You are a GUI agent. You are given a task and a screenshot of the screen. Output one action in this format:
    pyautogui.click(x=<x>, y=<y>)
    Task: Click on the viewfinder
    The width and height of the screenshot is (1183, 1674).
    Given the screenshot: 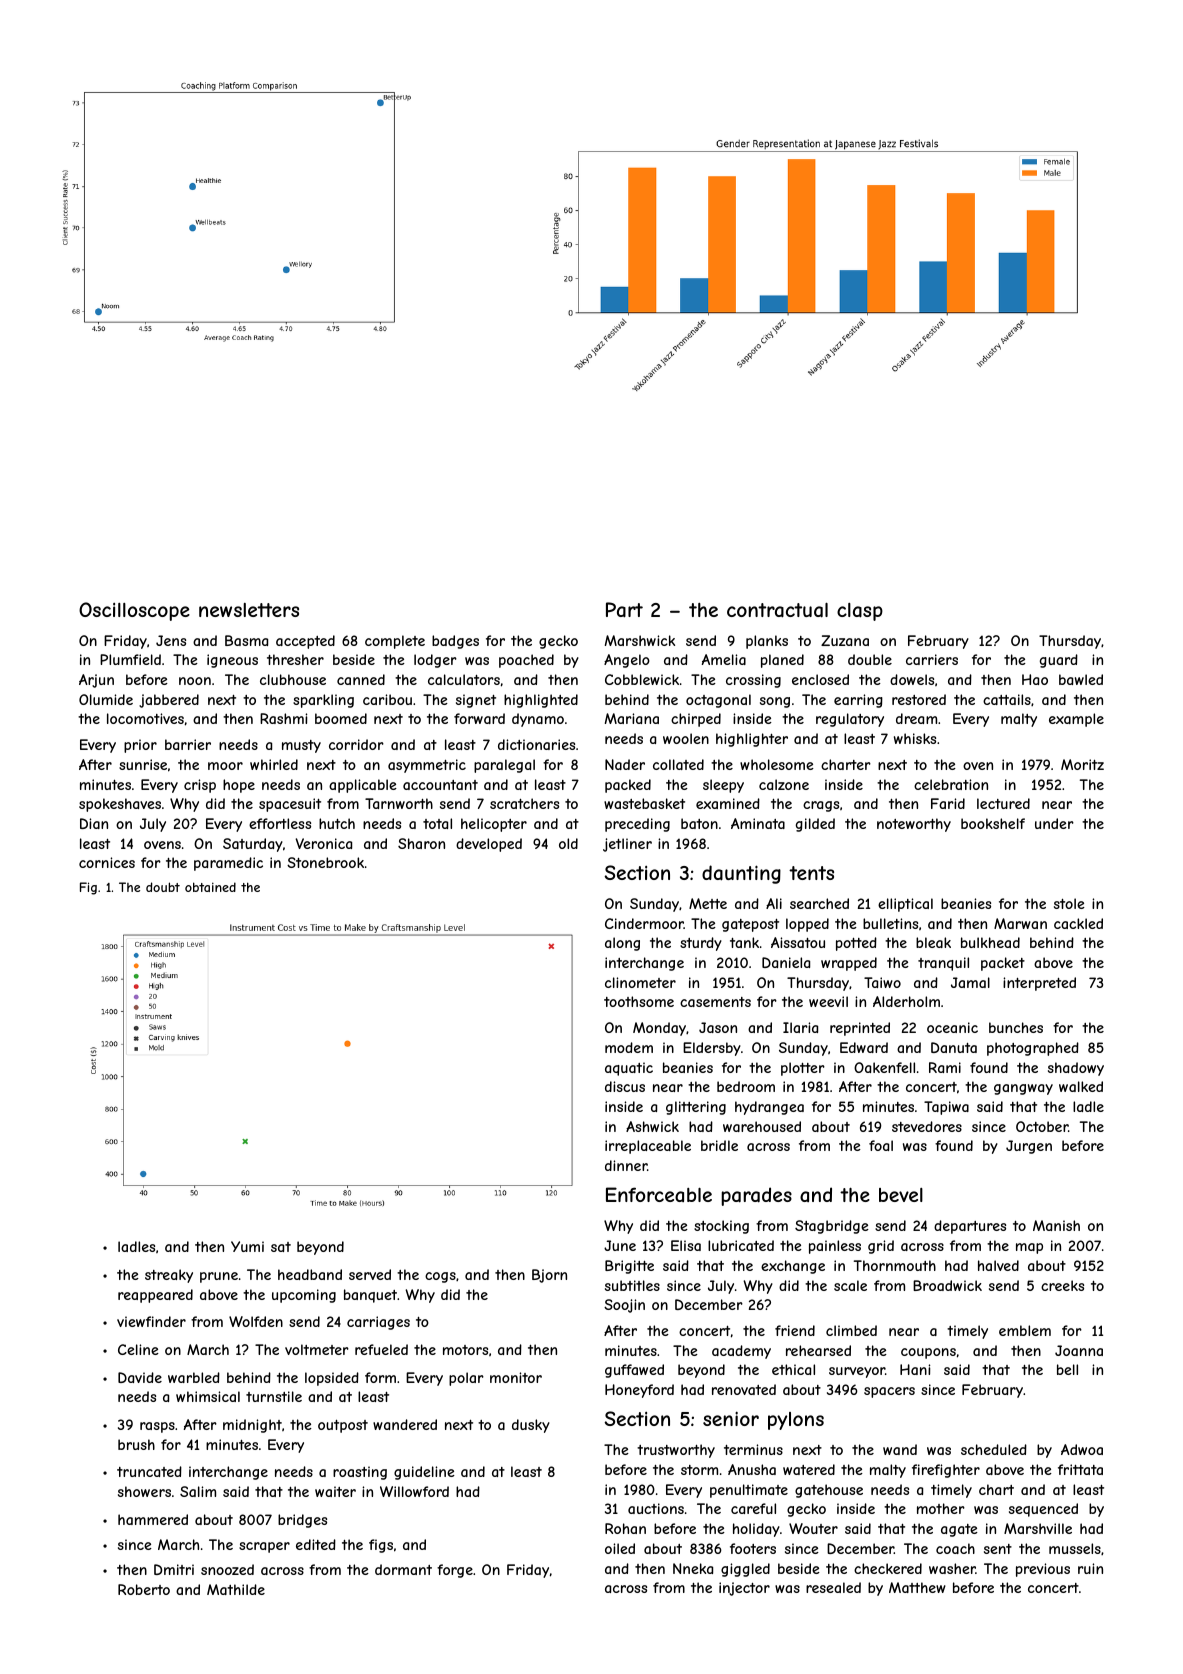 What is the action you would take?
    pyautogui.click(x=151, y=1321)
